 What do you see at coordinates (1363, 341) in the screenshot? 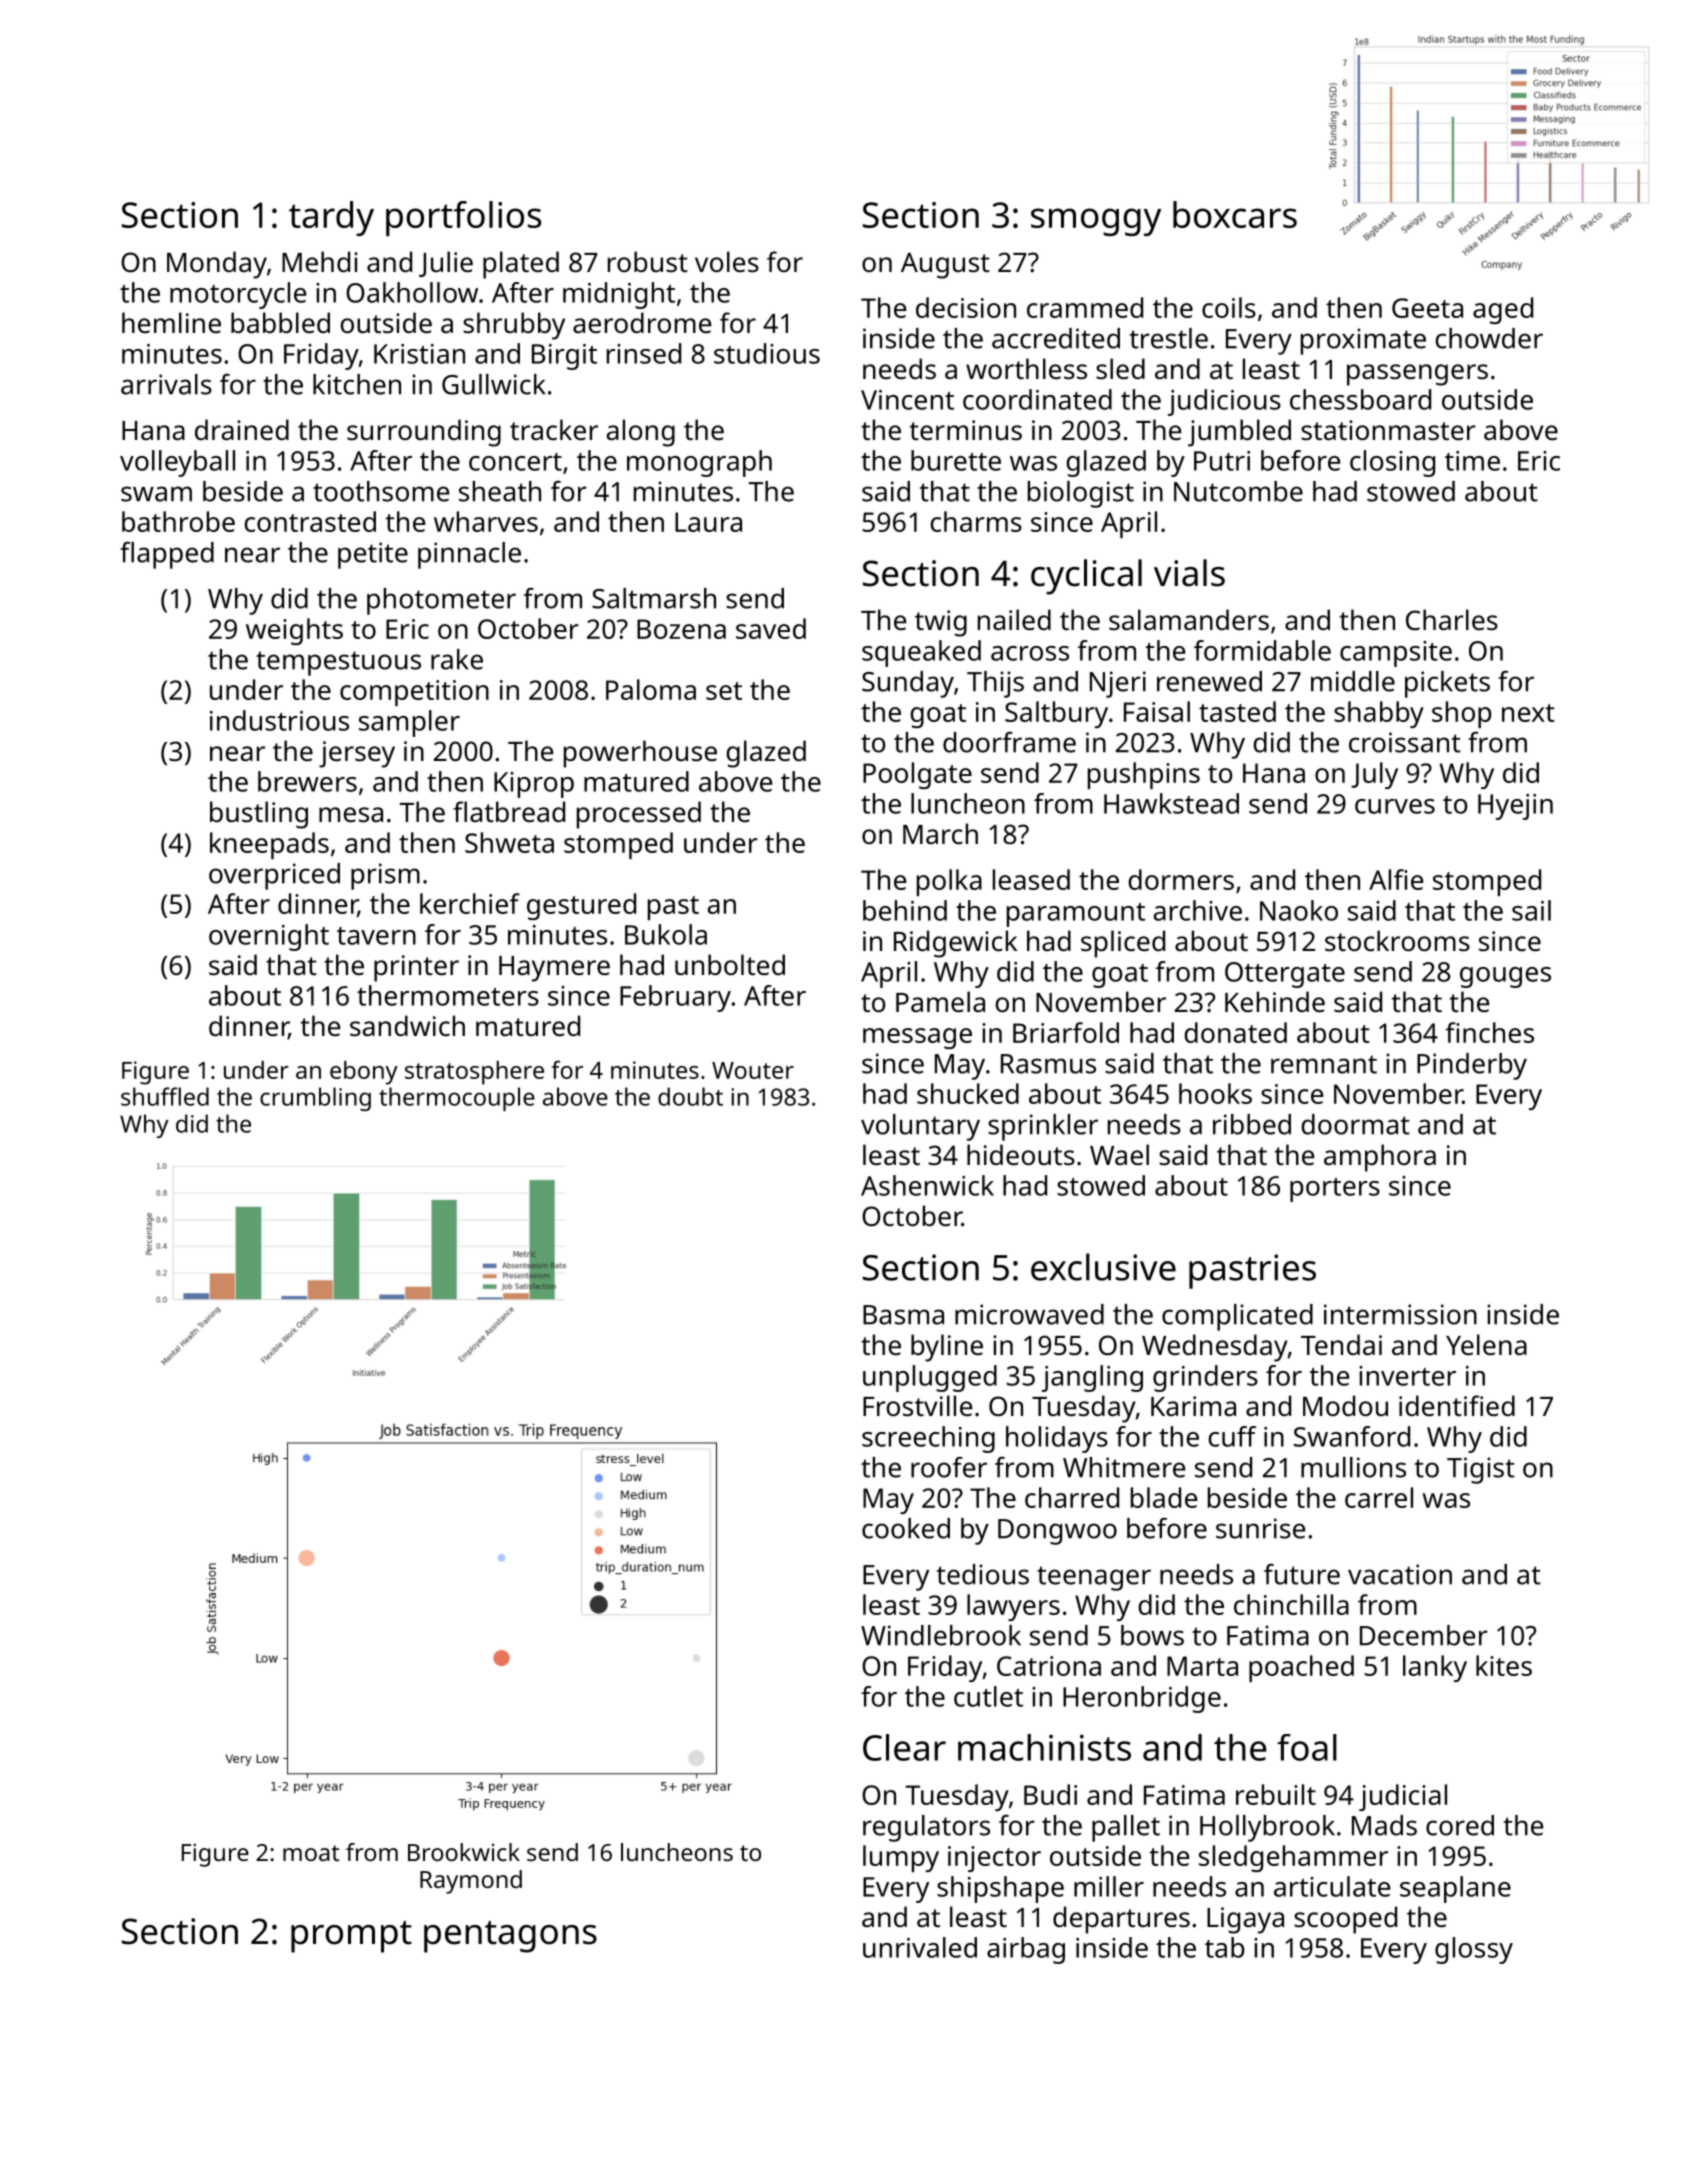
I see `proximate` at bounding box center [1363, 341].
